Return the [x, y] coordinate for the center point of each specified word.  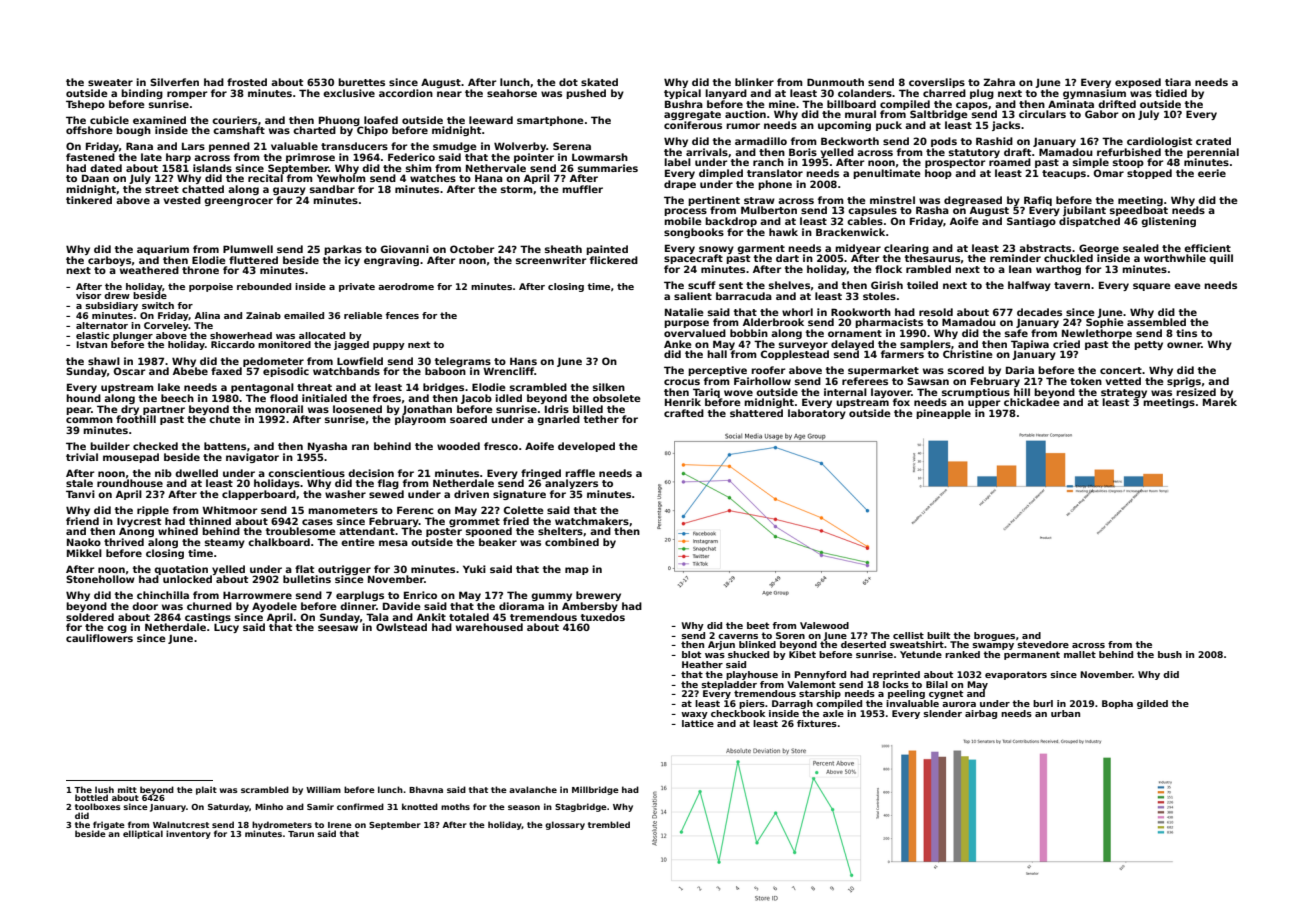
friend [82, 521]
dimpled [721, 174]
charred [944, 93]
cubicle [109, 120]
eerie [1212, 173]
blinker [754, 82]
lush [104, 789]
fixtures [817, 723]
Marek [1220, 402]
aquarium [163, 250]
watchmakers [592, 521]
